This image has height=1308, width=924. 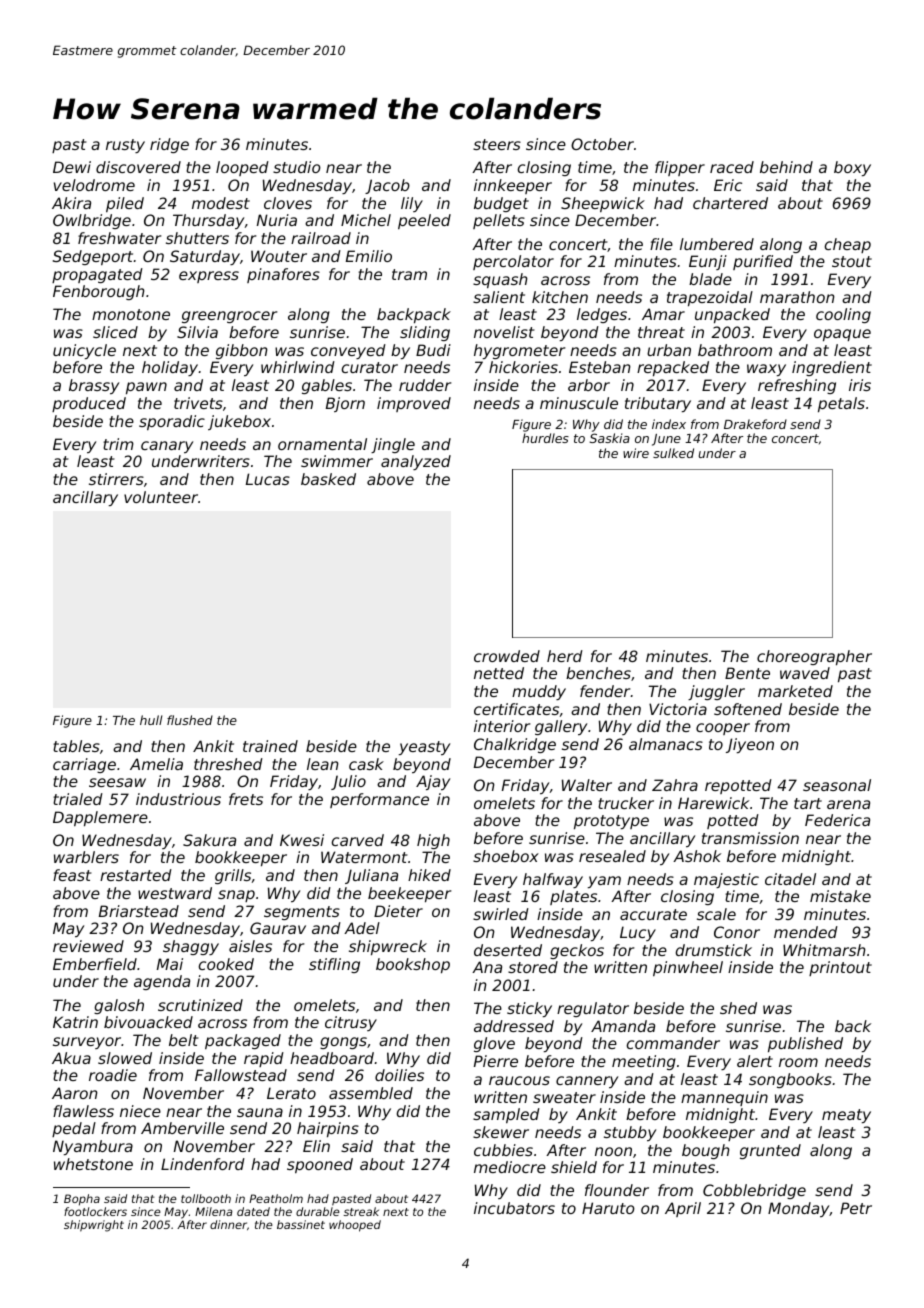 What do you see at coordinates (602, 144) in the image?
I see `October` at bounding box center [602, 144].
